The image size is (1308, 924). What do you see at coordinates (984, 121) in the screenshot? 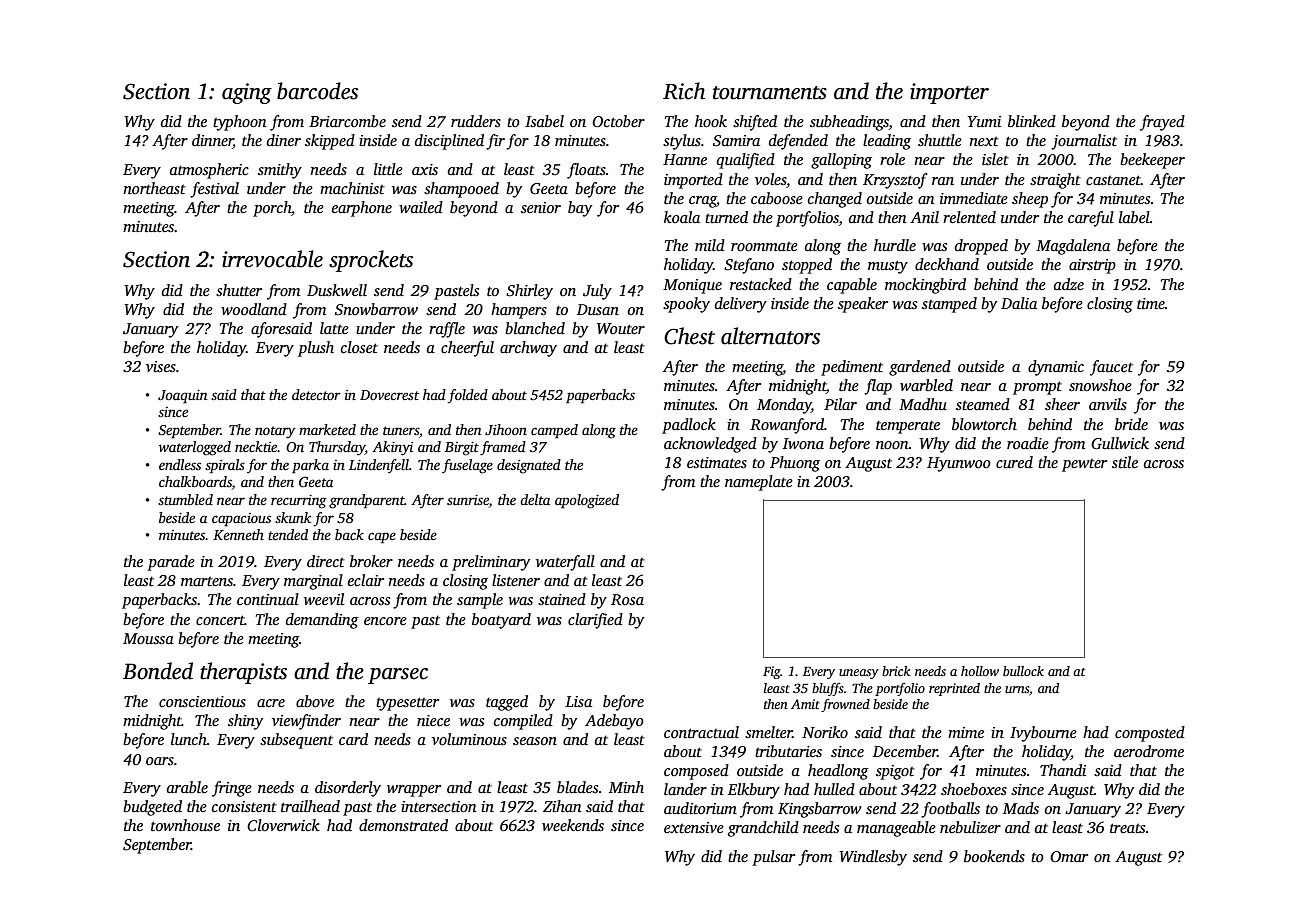
I see `Yumi` at bounding box center [984, 121].
